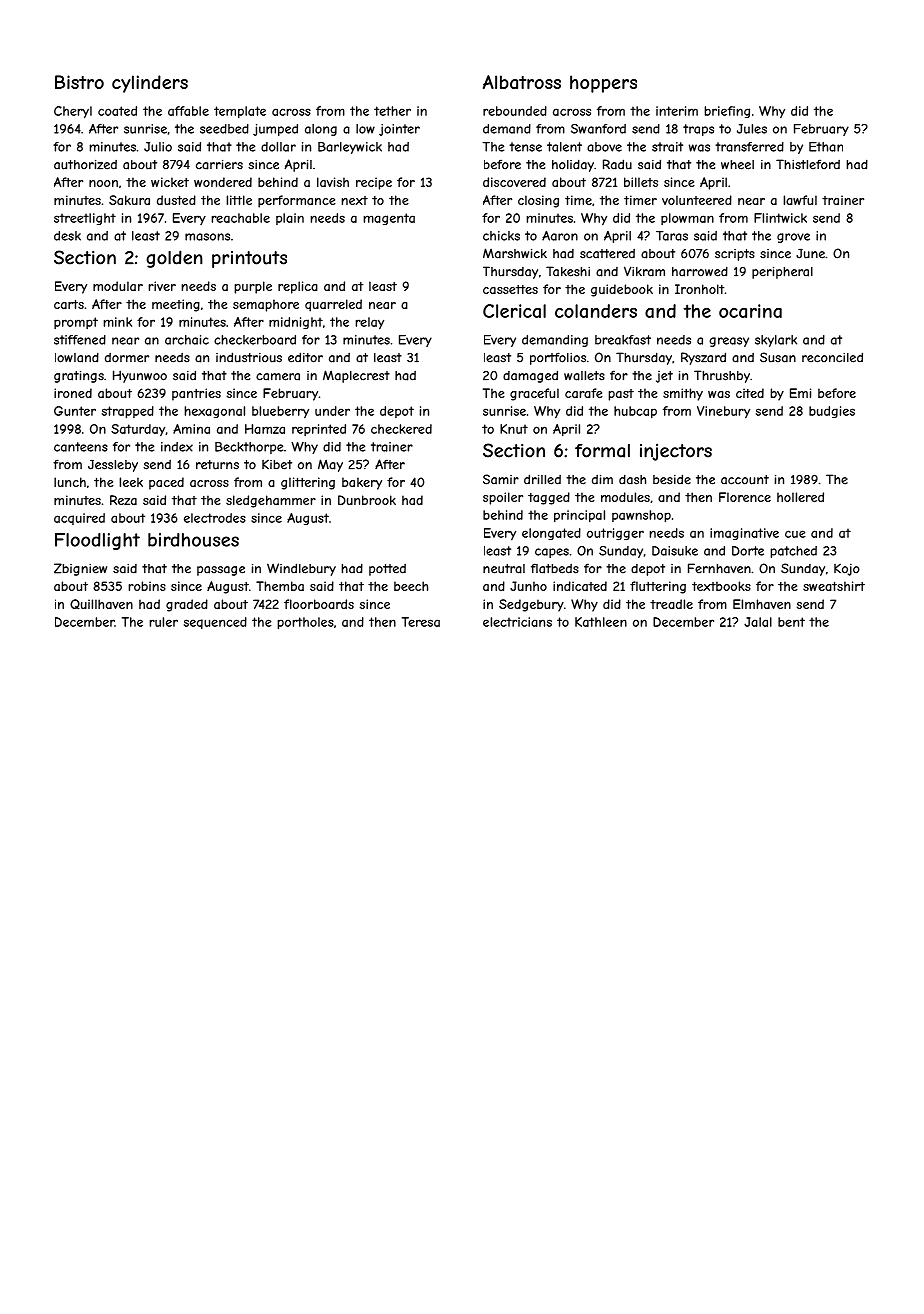  I want to click on tether, so click(392, 111).
